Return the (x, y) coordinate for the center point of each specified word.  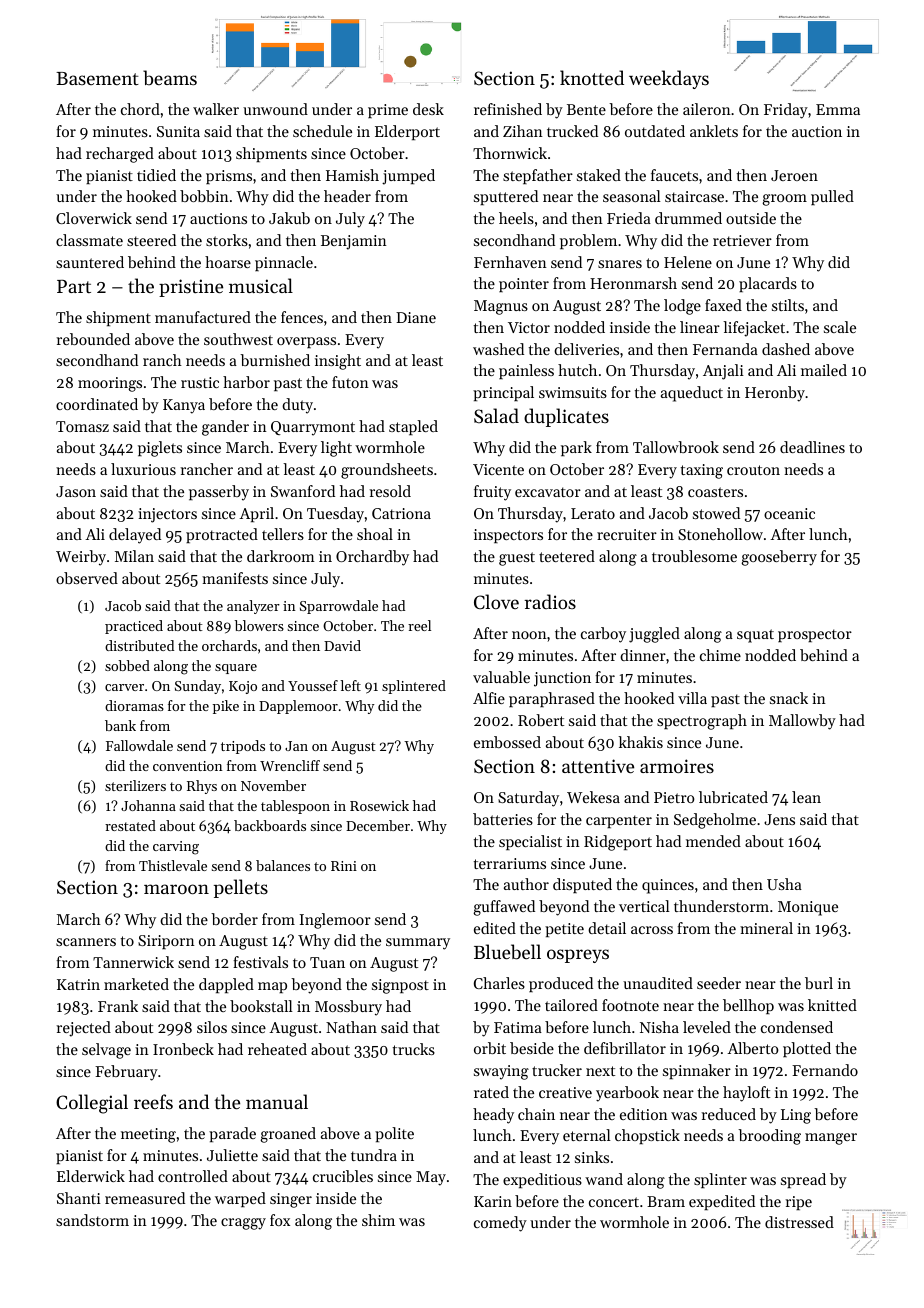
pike (226, 707)
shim (378, 1220)
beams (170, 77)
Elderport (407, 132)
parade (232, 1134)
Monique (808, 908)
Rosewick (379, 805)
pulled (832, 197)
